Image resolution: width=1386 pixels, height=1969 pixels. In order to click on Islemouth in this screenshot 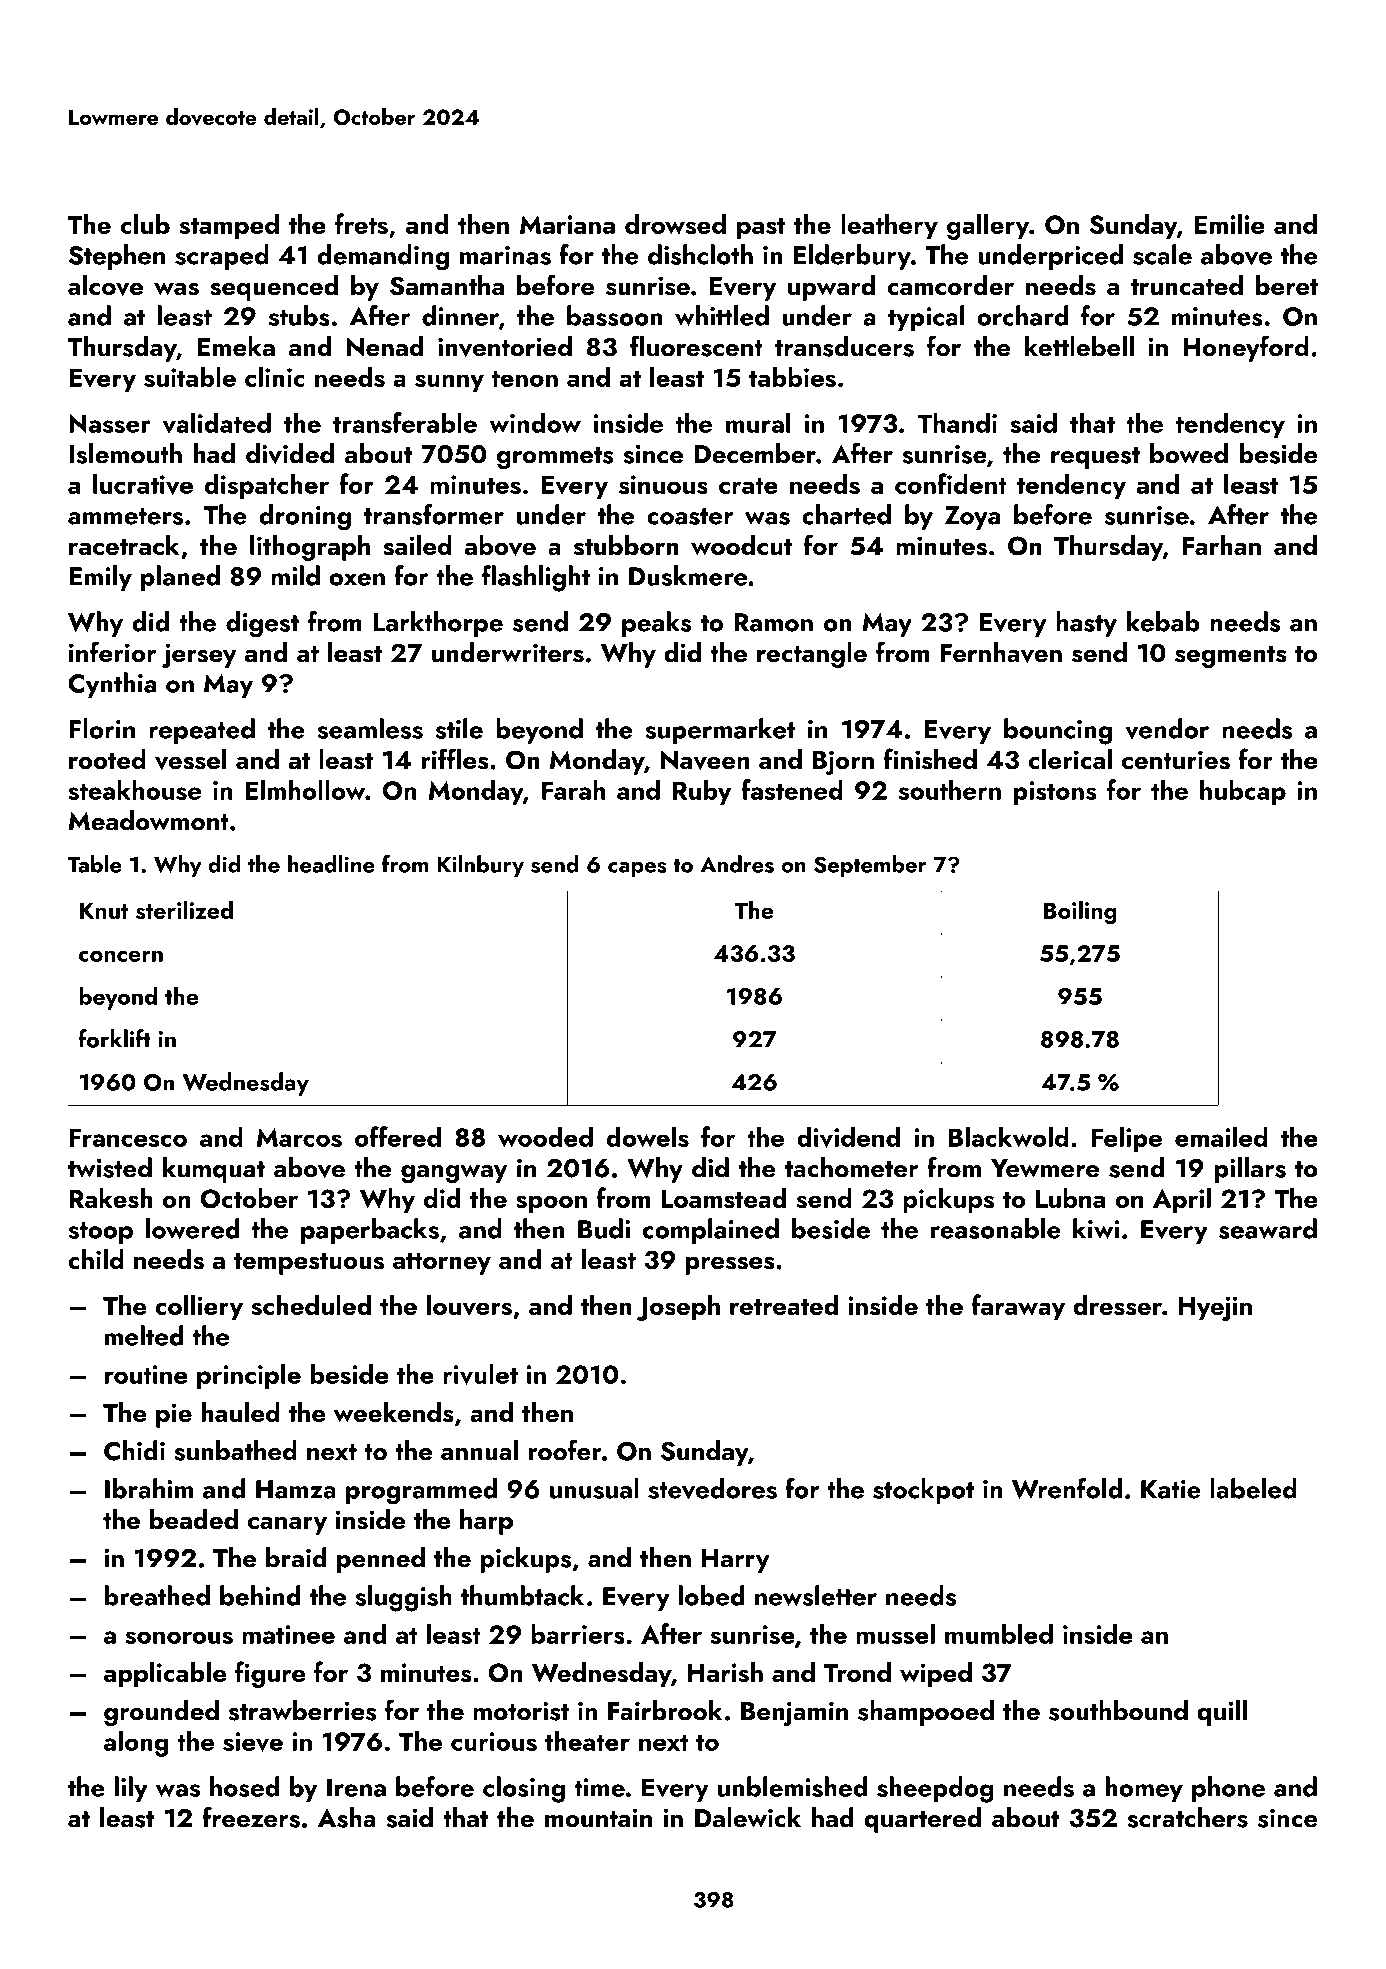, I will do `click(125, 453)`.
